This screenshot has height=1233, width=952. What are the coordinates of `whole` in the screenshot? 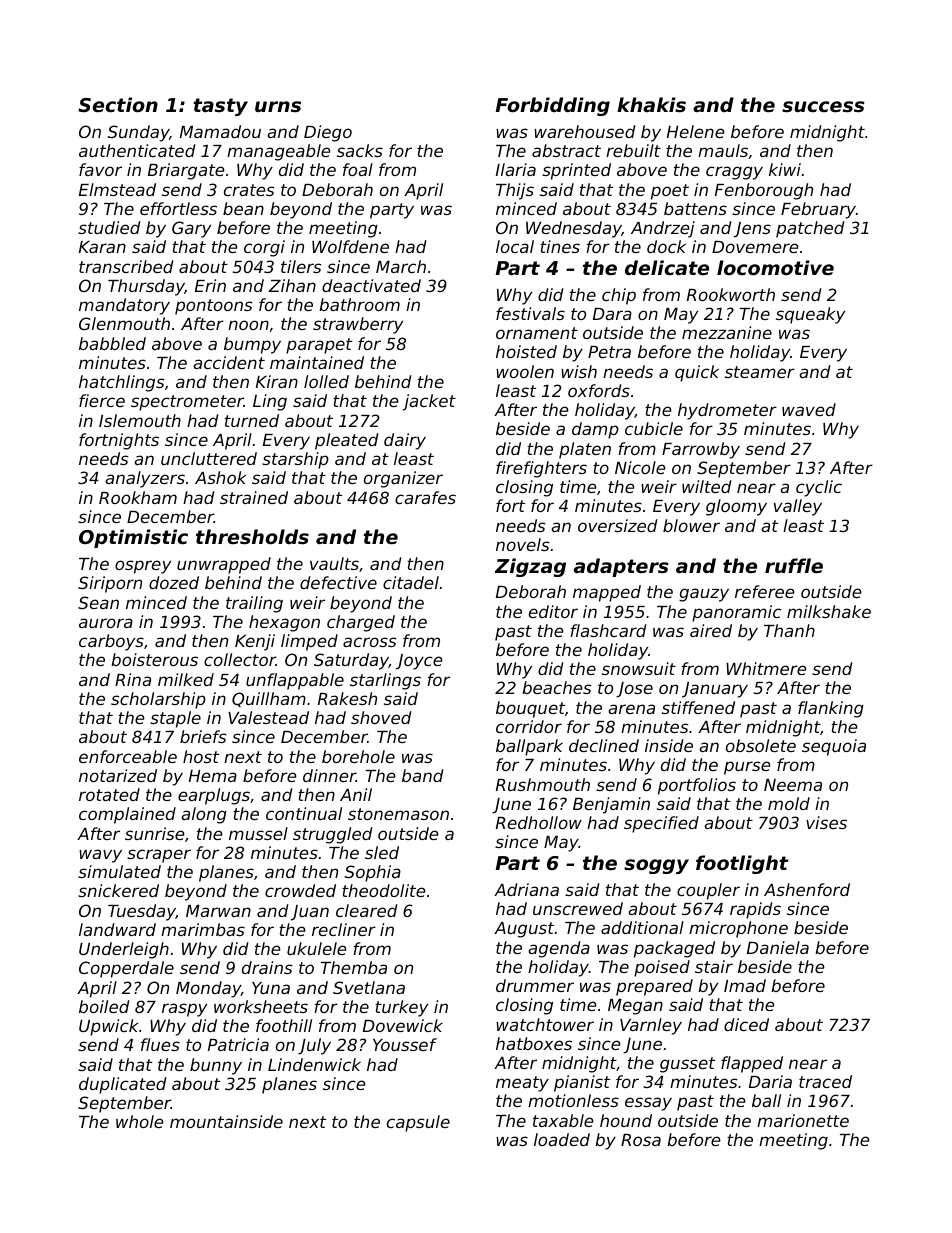 It's located at (140, 1121).
